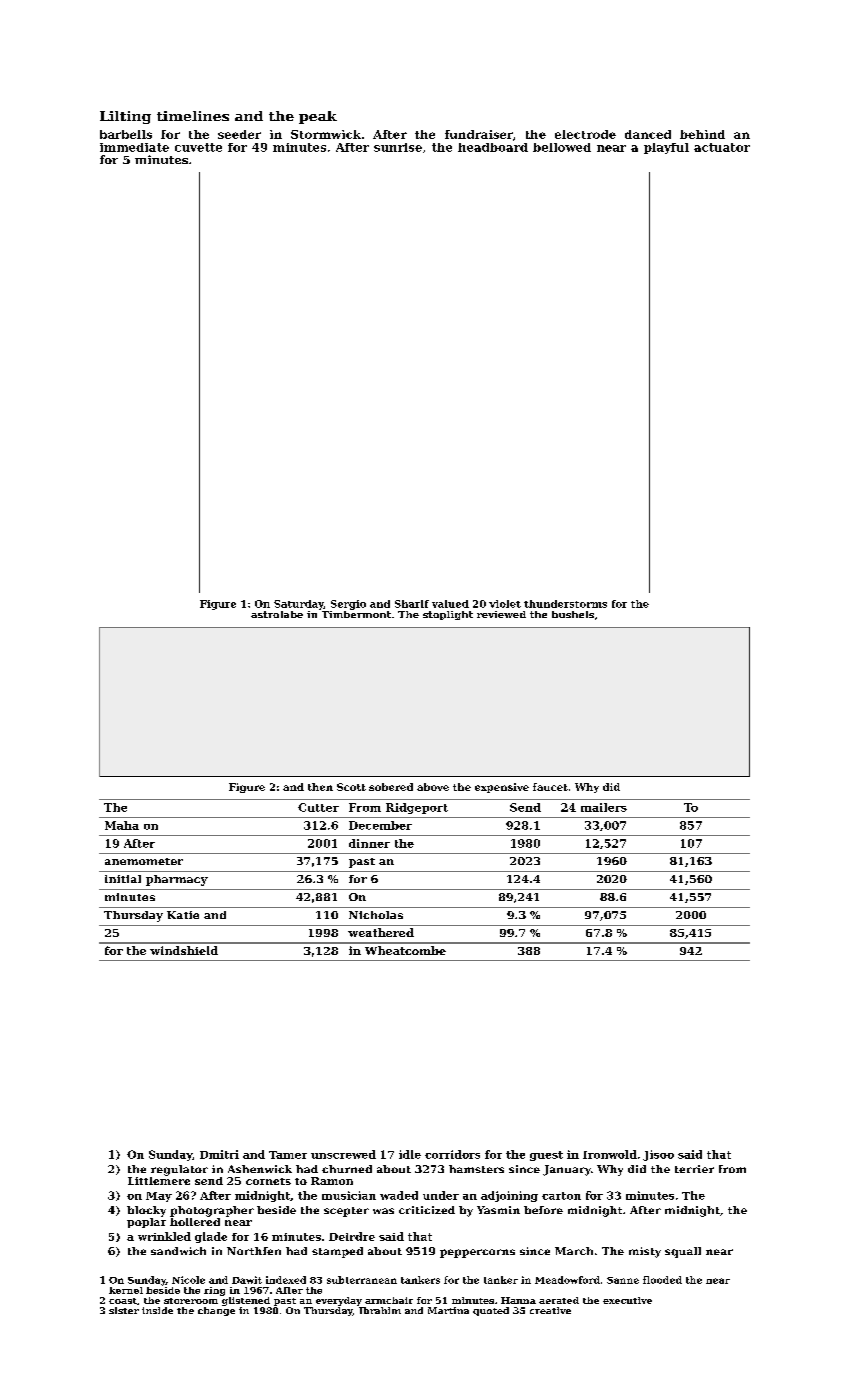 The height and width of the document is (1400, 849). I want to click on then, so click(320, 787).
